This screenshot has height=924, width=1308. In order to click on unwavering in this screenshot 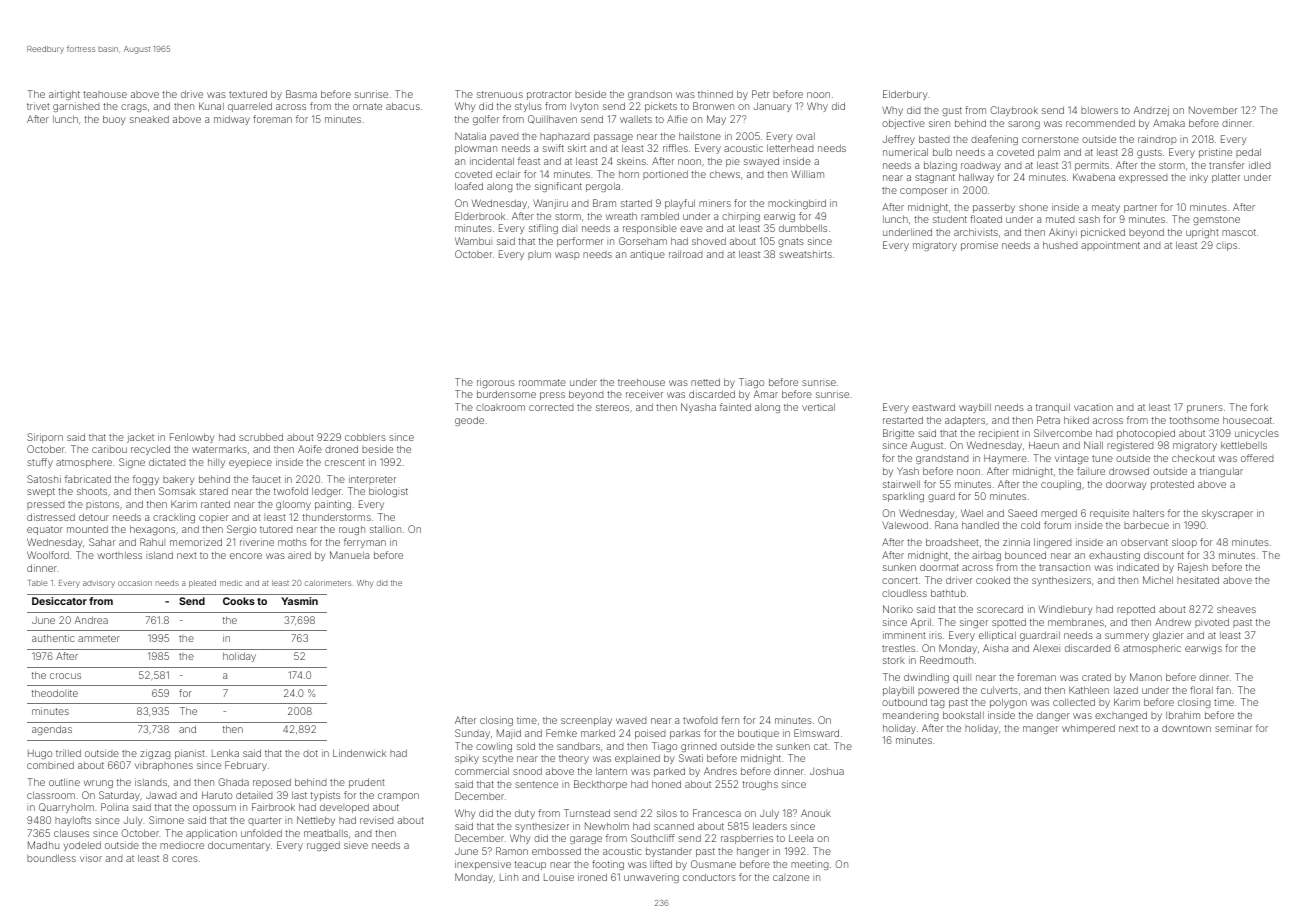, I will do `click(651, 879)`.
